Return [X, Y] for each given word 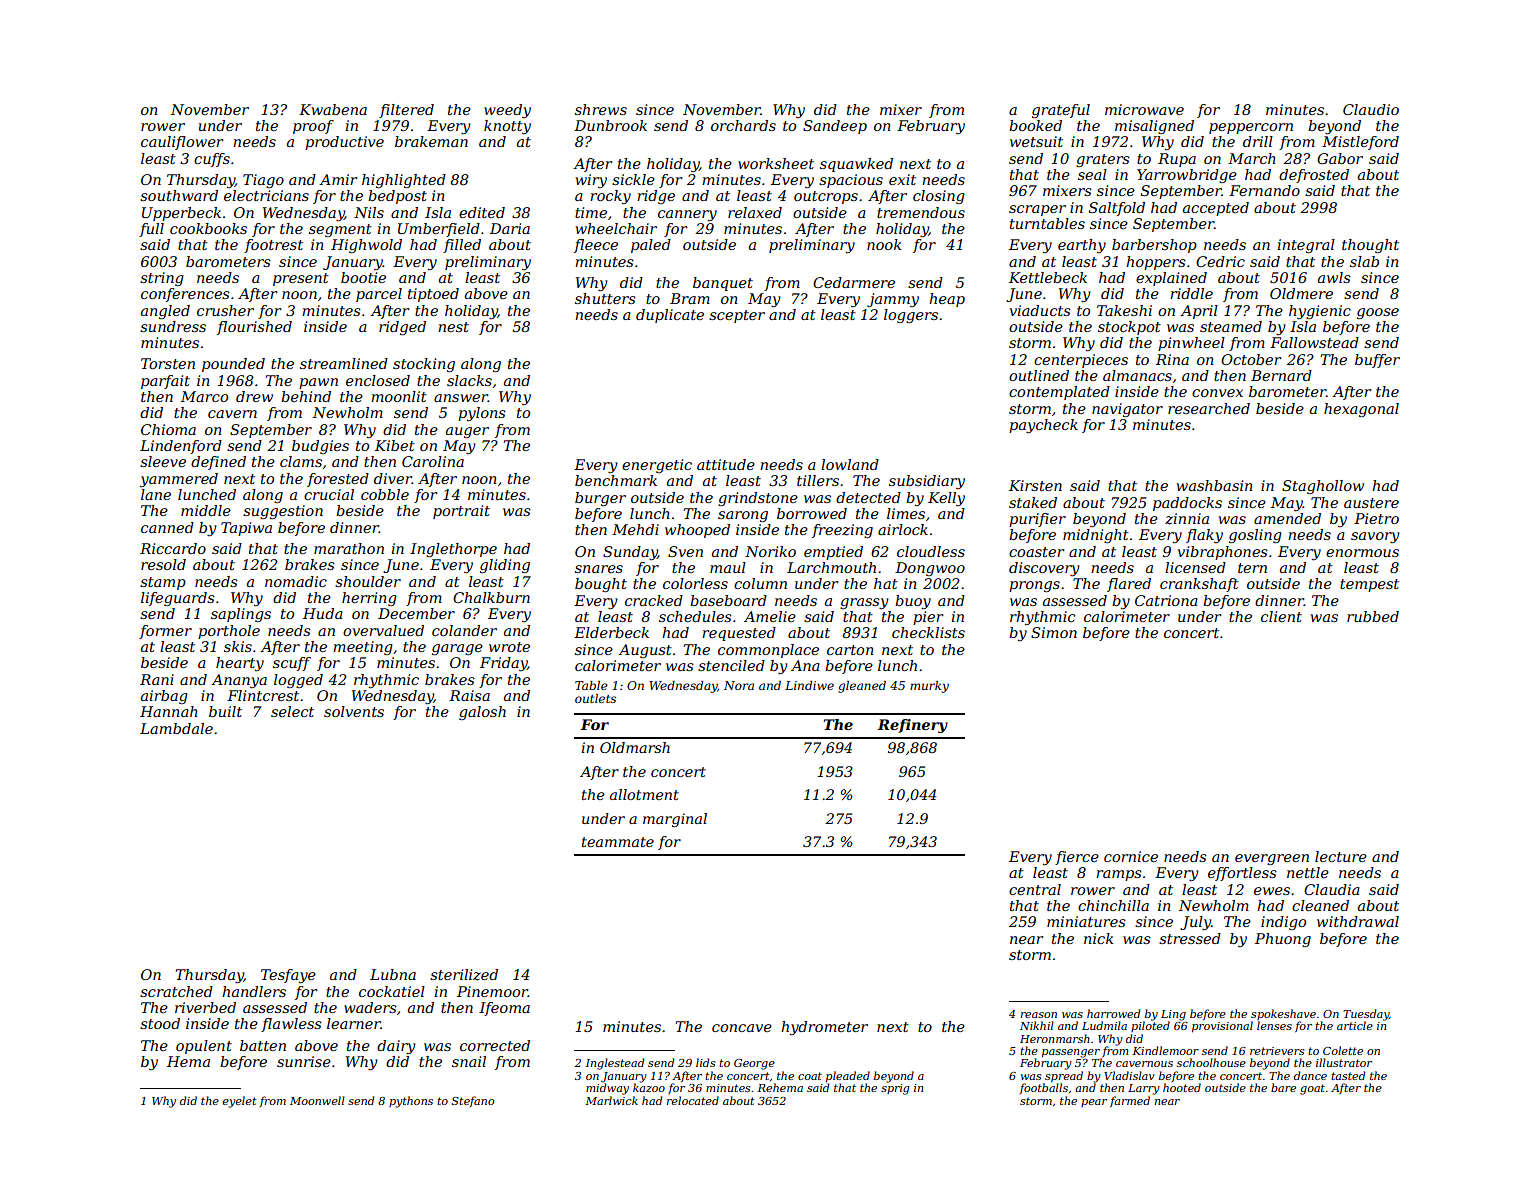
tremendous [921, 212]
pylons [482, 414]
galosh [482, 713]
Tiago [263, 181]
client [1281, 616]
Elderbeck [611, 632]
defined [218, 463]
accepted [1216, 209]
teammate [618, 842]
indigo [1283, 923]
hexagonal [1361, 410]
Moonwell [317, 1100]
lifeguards [178, 599]
